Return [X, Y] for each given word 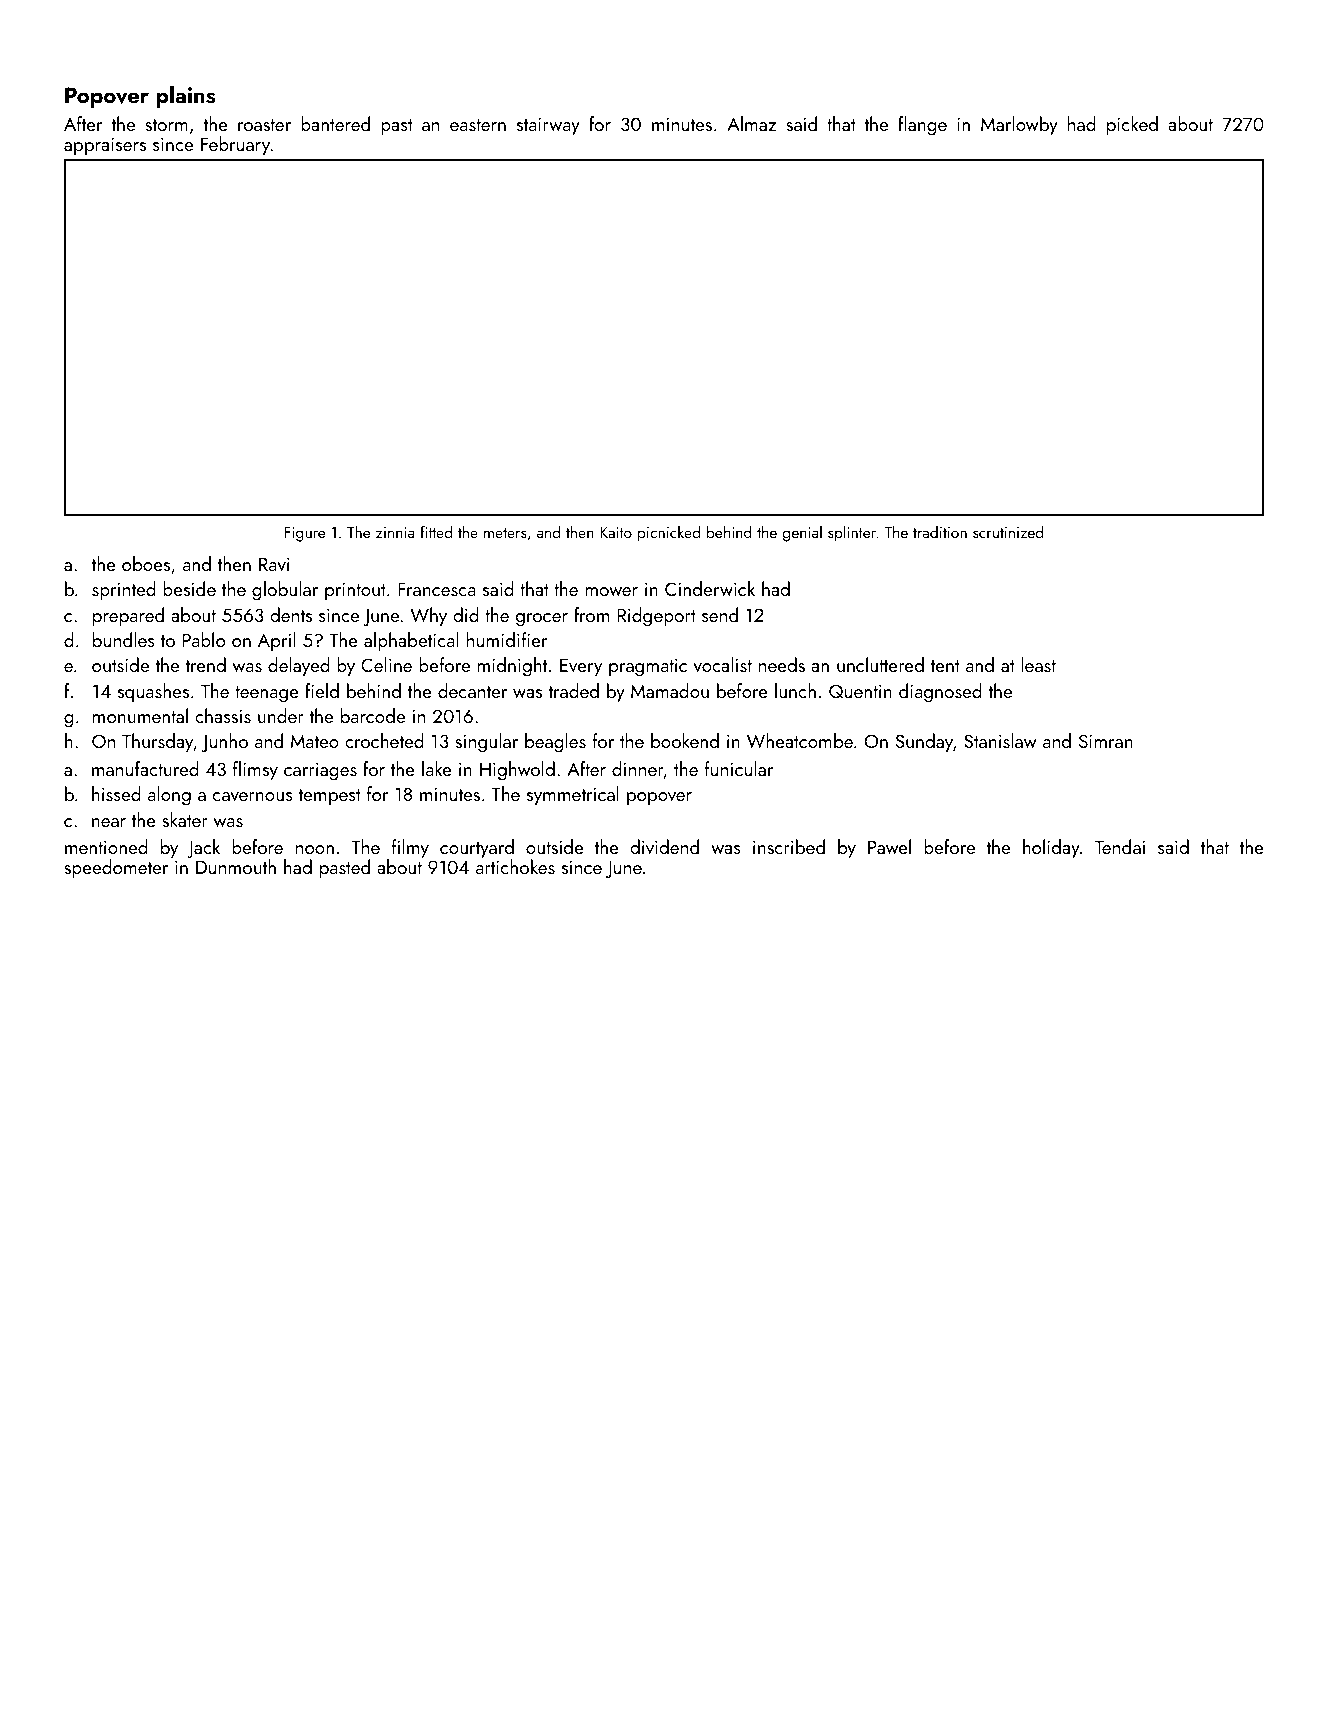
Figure [305, 534]
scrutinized [1008, 531]
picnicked [669, 533]
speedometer [116, 868]
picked [1132, 125]
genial [802, 534]
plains [186, 97]
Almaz [751, 123]
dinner [638, 768]
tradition [940, 532]
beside [189, 588]
